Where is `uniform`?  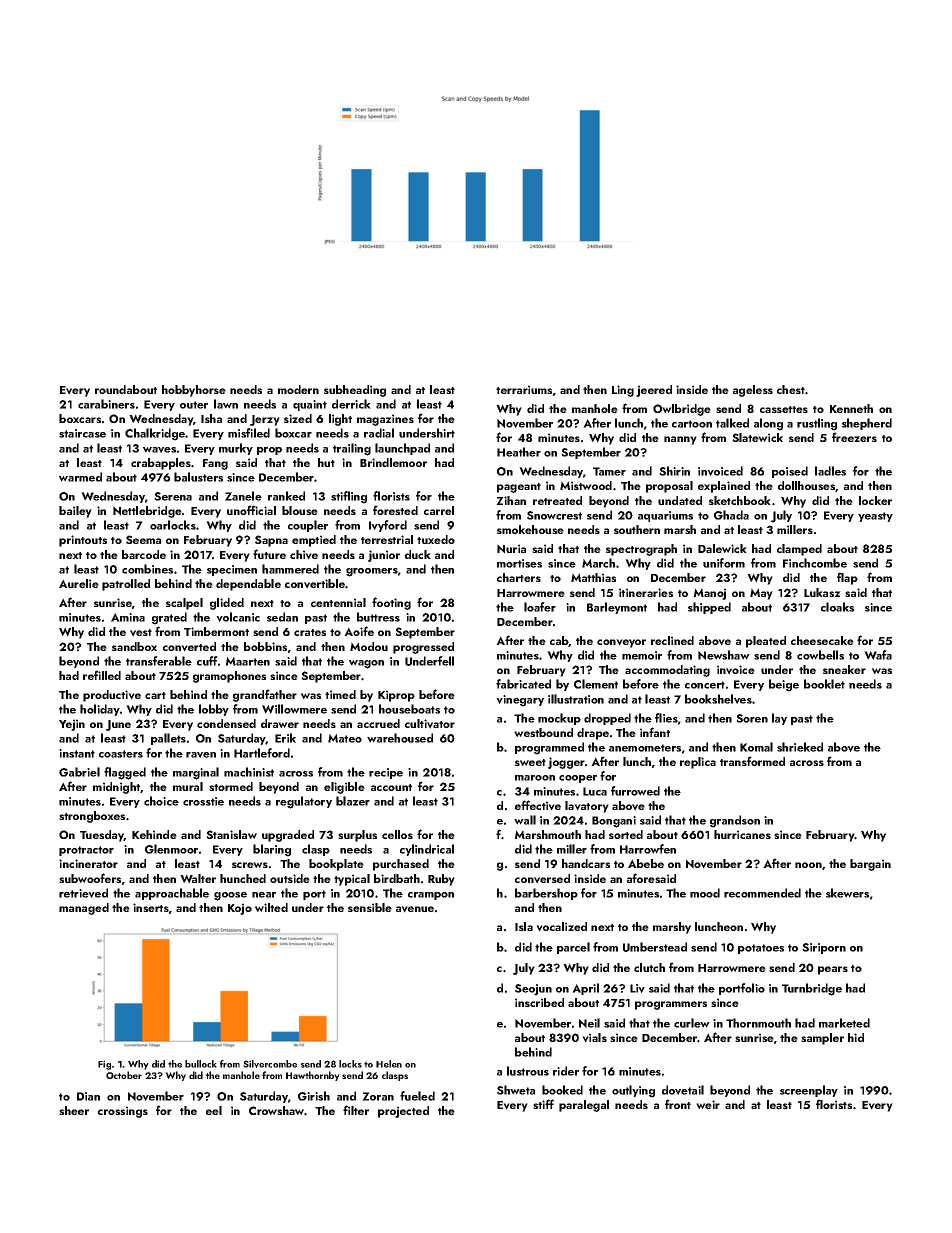 uniform is located at coordinates (724, 563).
